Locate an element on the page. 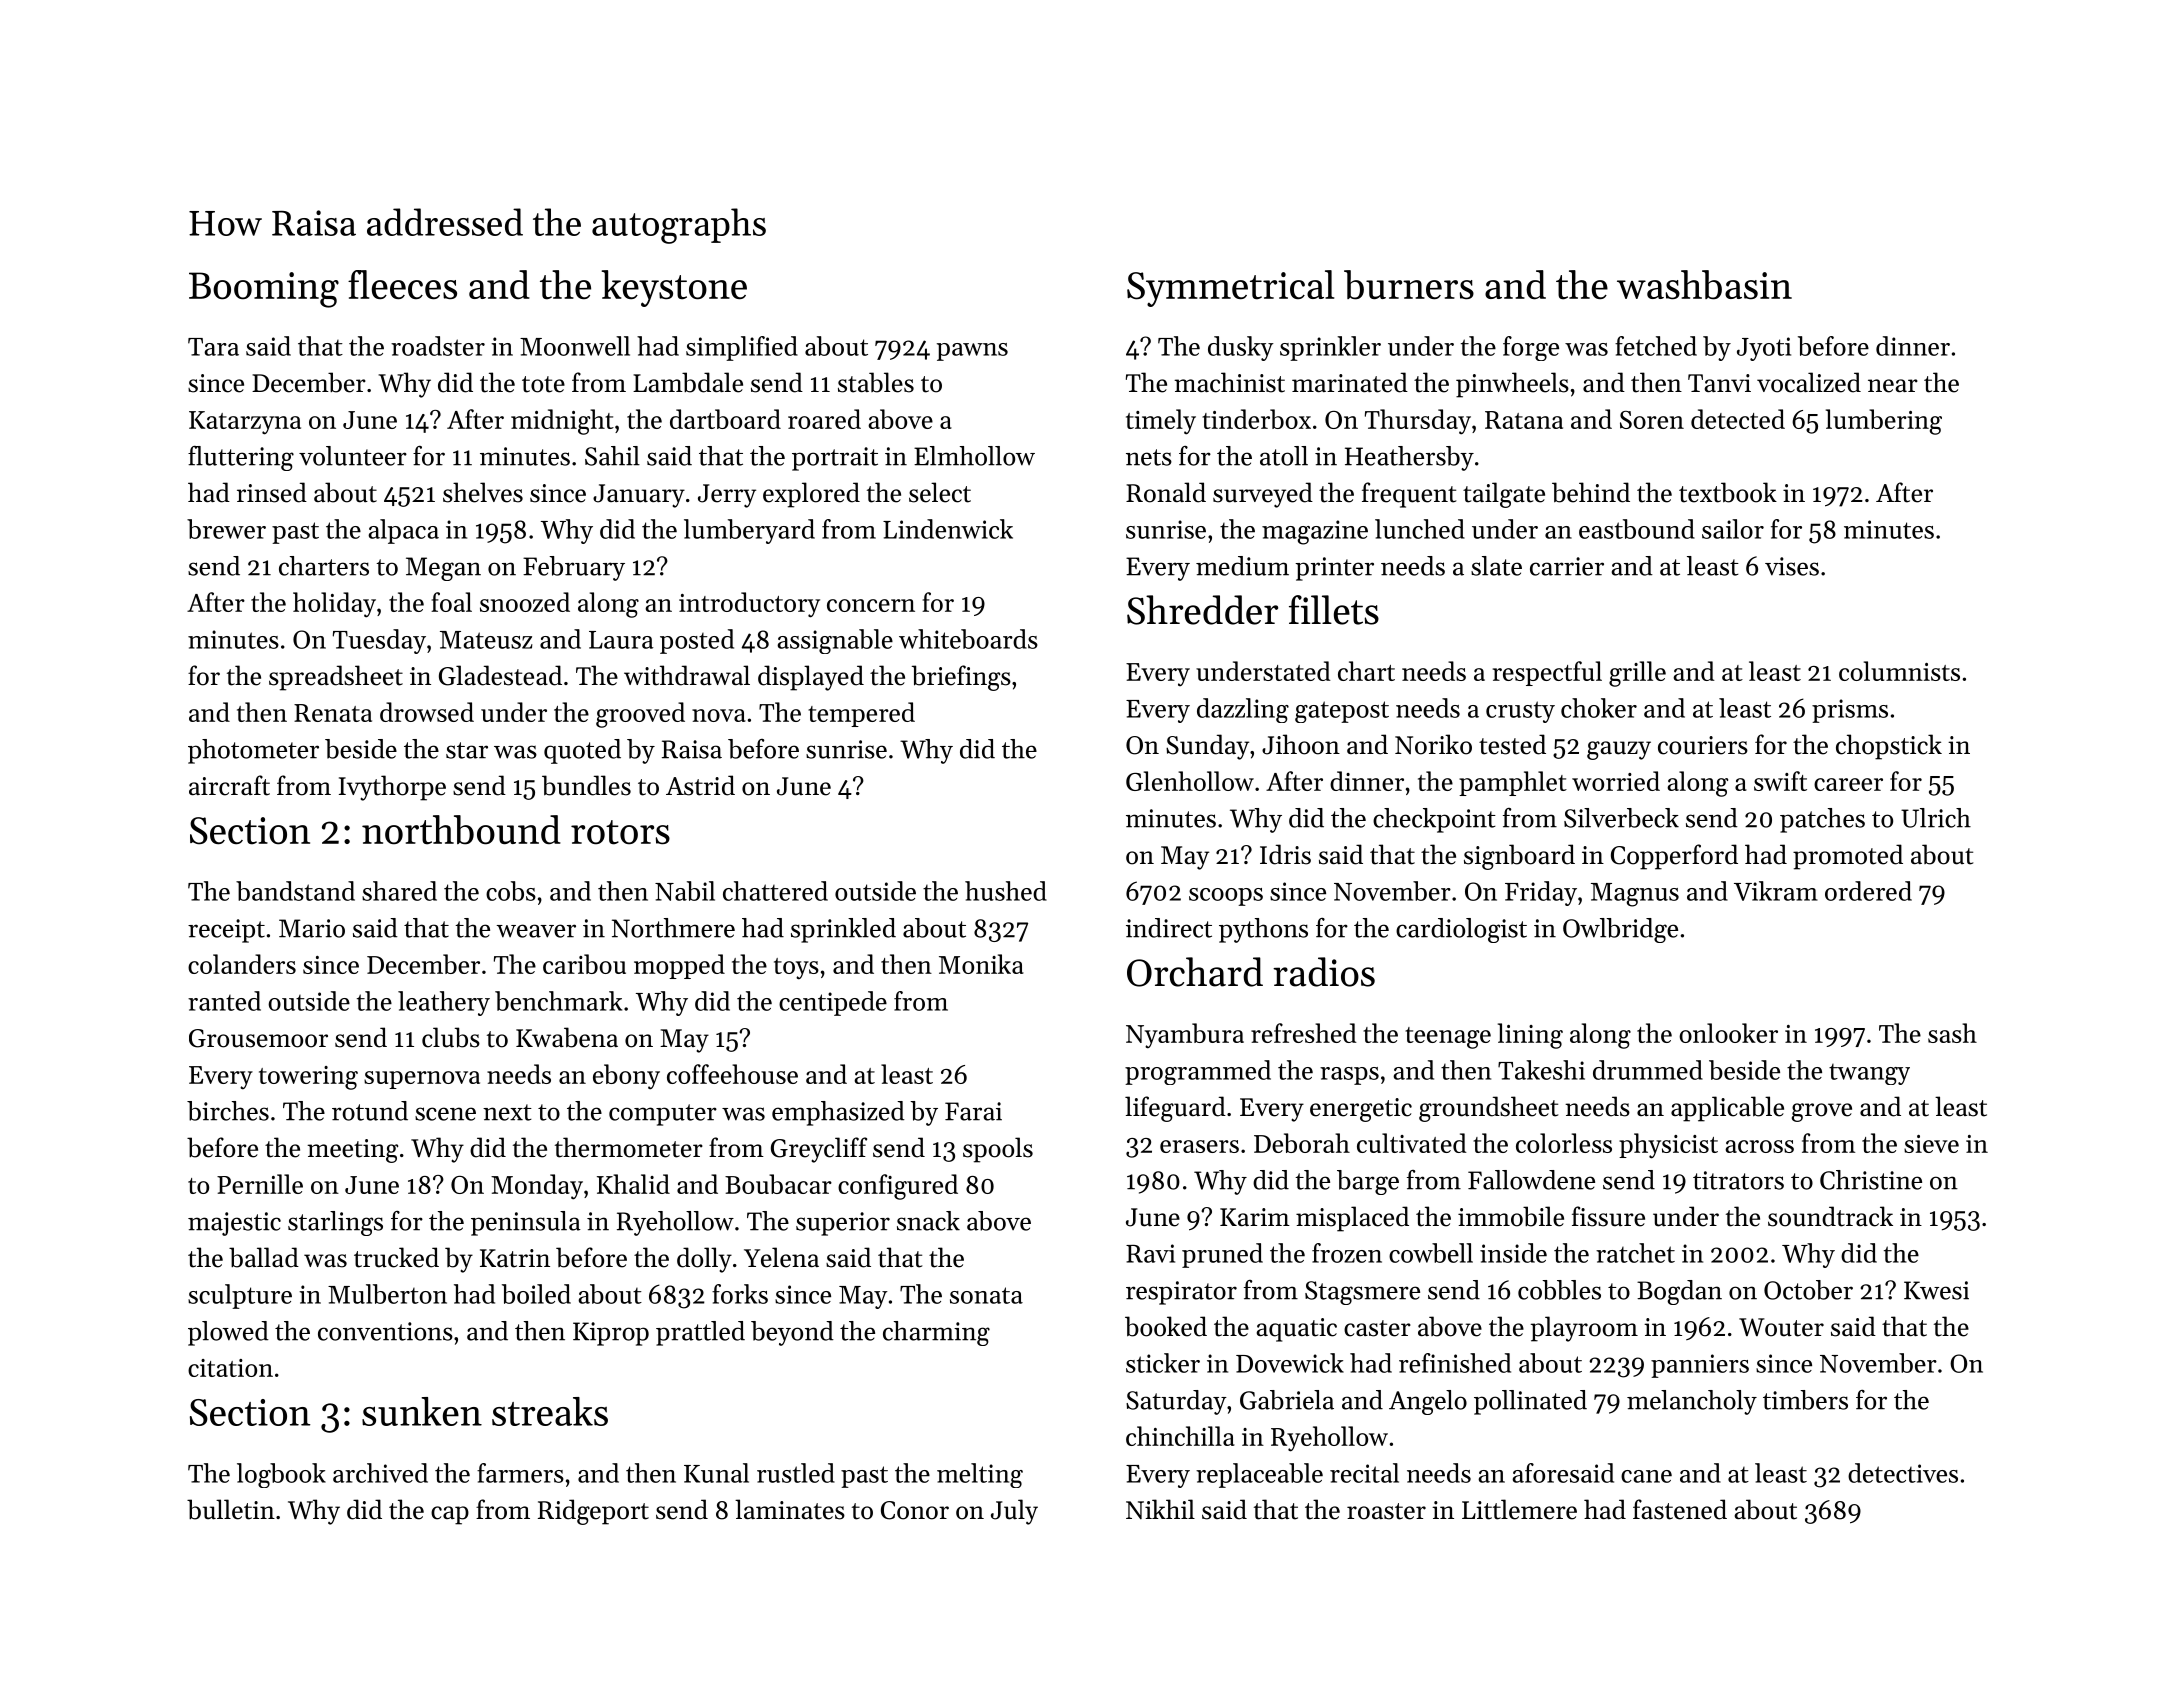 The image size is (2178, 1683). fleeces is located at coordinates (402, 285).
